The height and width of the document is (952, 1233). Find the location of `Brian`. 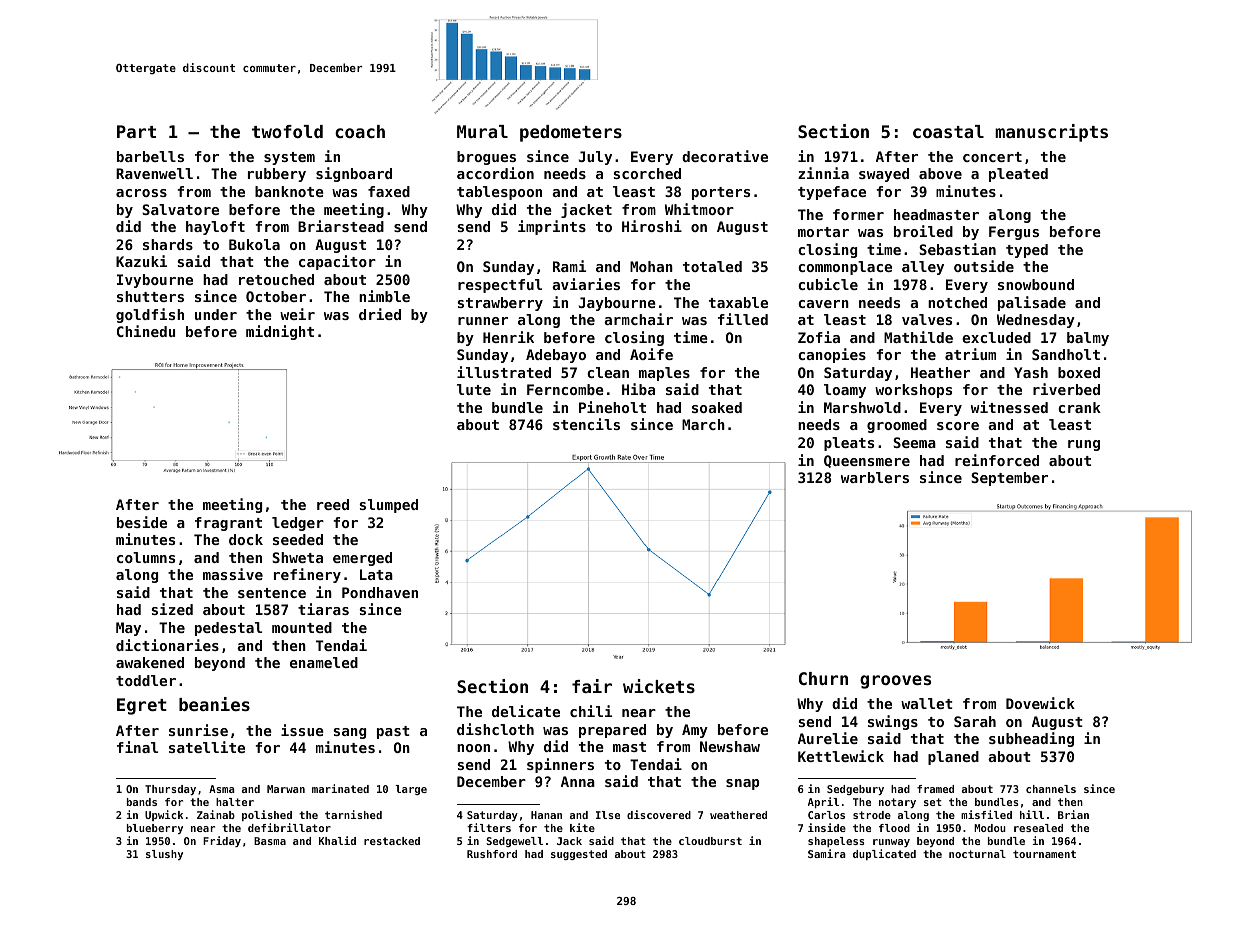

Brian is located at coordinates (1073, 814).
